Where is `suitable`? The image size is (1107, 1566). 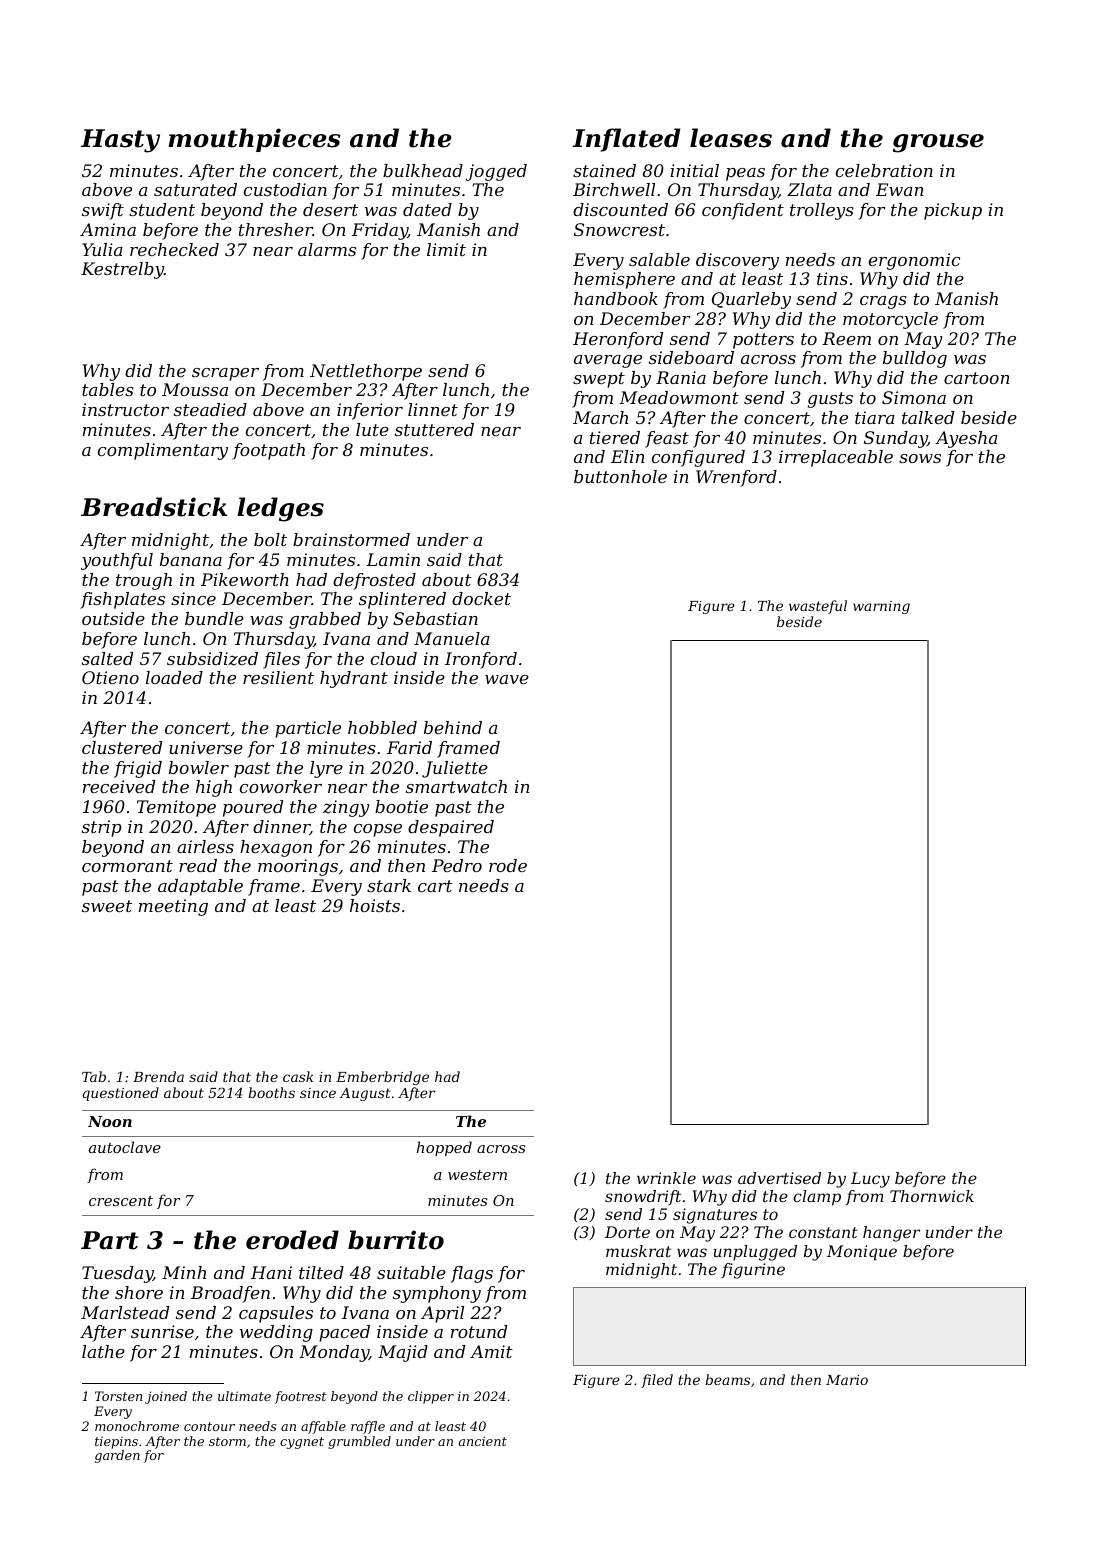
suitable is located at coordinates (411, 1272).
